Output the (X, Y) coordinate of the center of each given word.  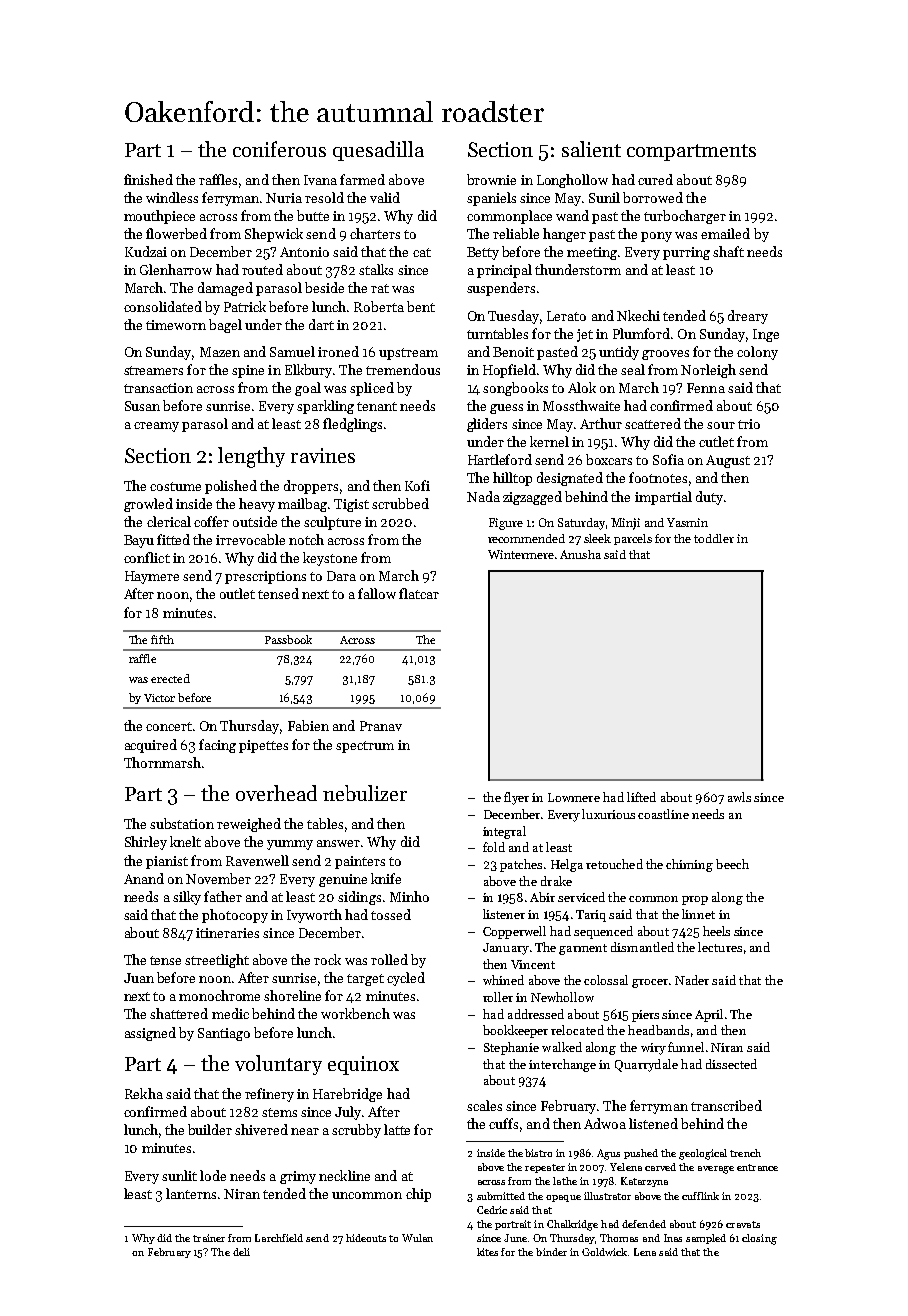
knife (386, 878)
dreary (748, 317)
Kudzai (146, 251)
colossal (606, 980)
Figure (506, 524)
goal (308, 389)
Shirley (146, 843)
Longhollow (572, 181)
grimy (298, 1177)
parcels (633, 539)
